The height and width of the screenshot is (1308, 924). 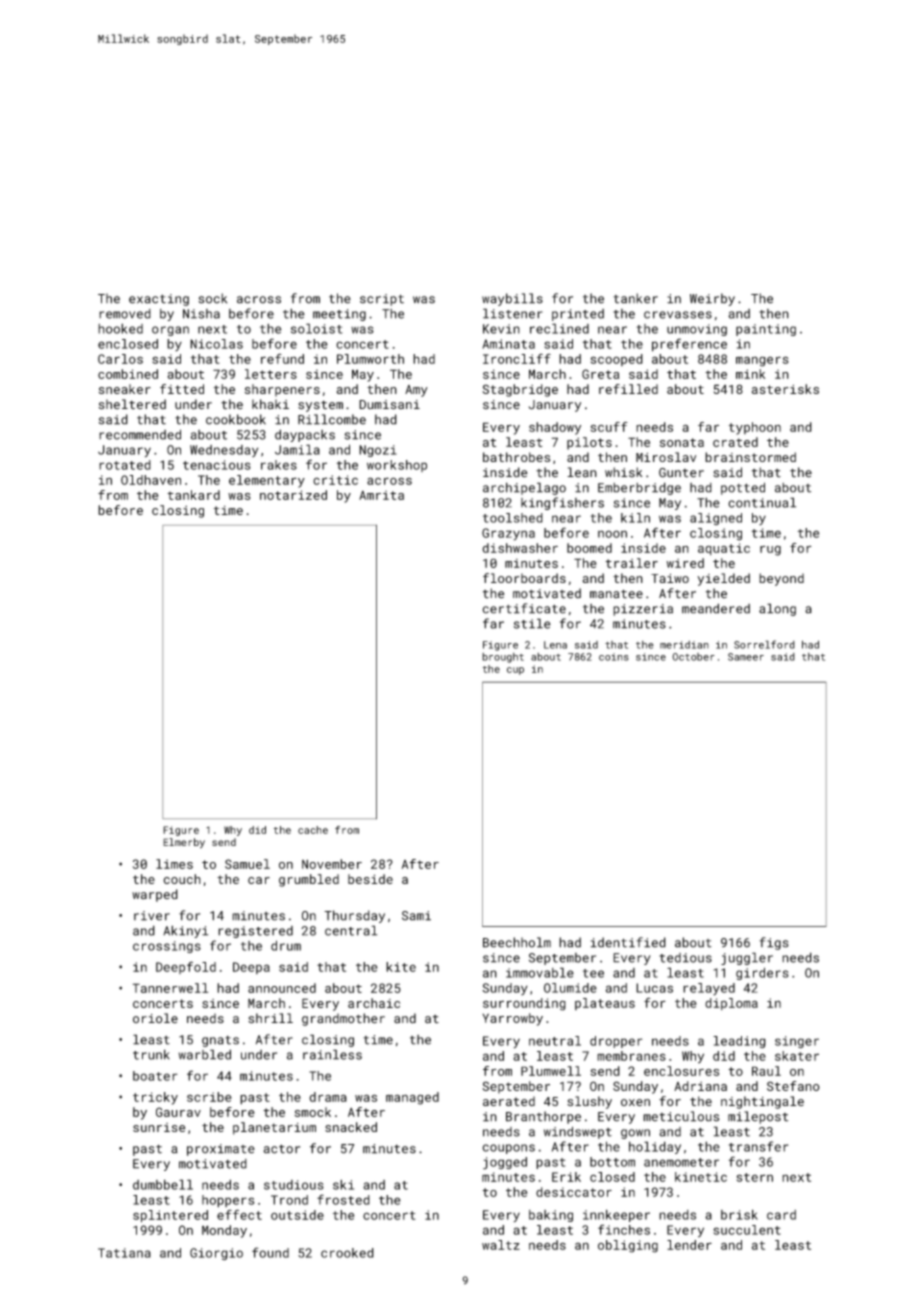 What do you see at coordinates (274, 1128) in the screenshot?
I see `planetarium` at bounding box center [274, 1128].
